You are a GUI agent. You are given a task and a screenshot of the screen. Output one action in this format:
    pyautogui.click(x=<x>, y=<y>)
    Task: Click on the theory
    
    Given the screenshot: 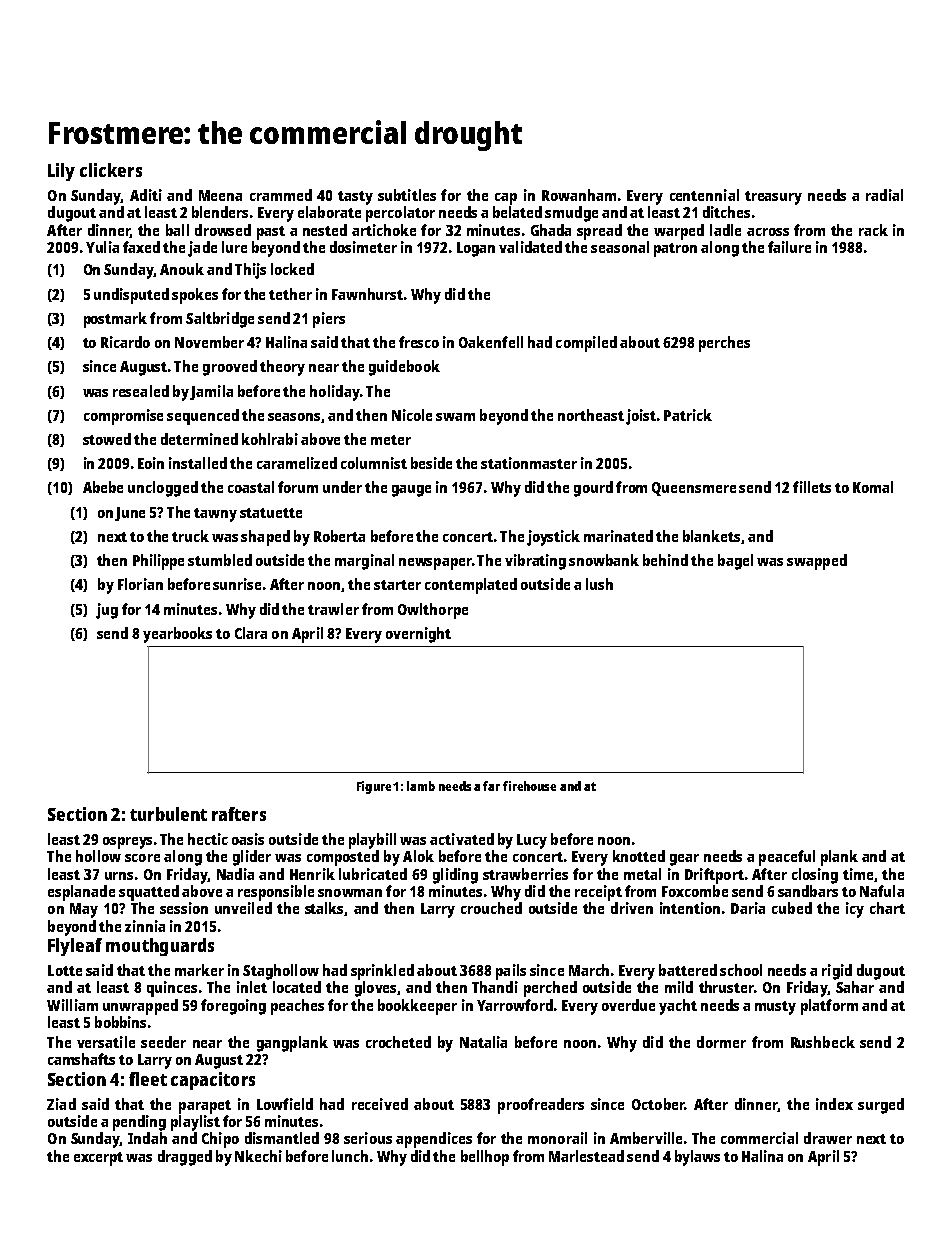 What is the action you would take?
    pyautogui.click(x=282, y=368)
